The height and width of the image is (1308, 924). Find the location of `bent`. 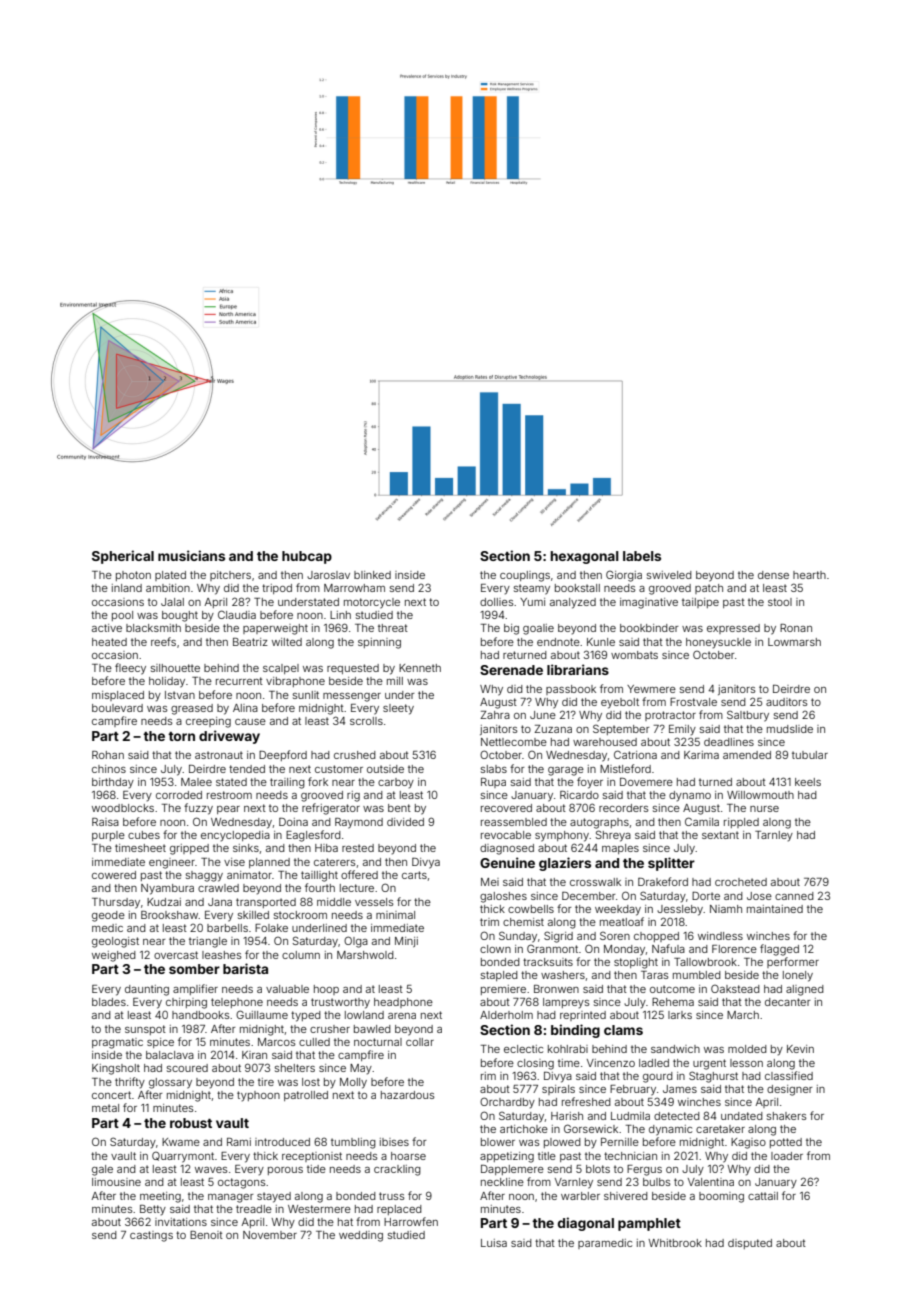

bent is located at coordinates (399, 808).
